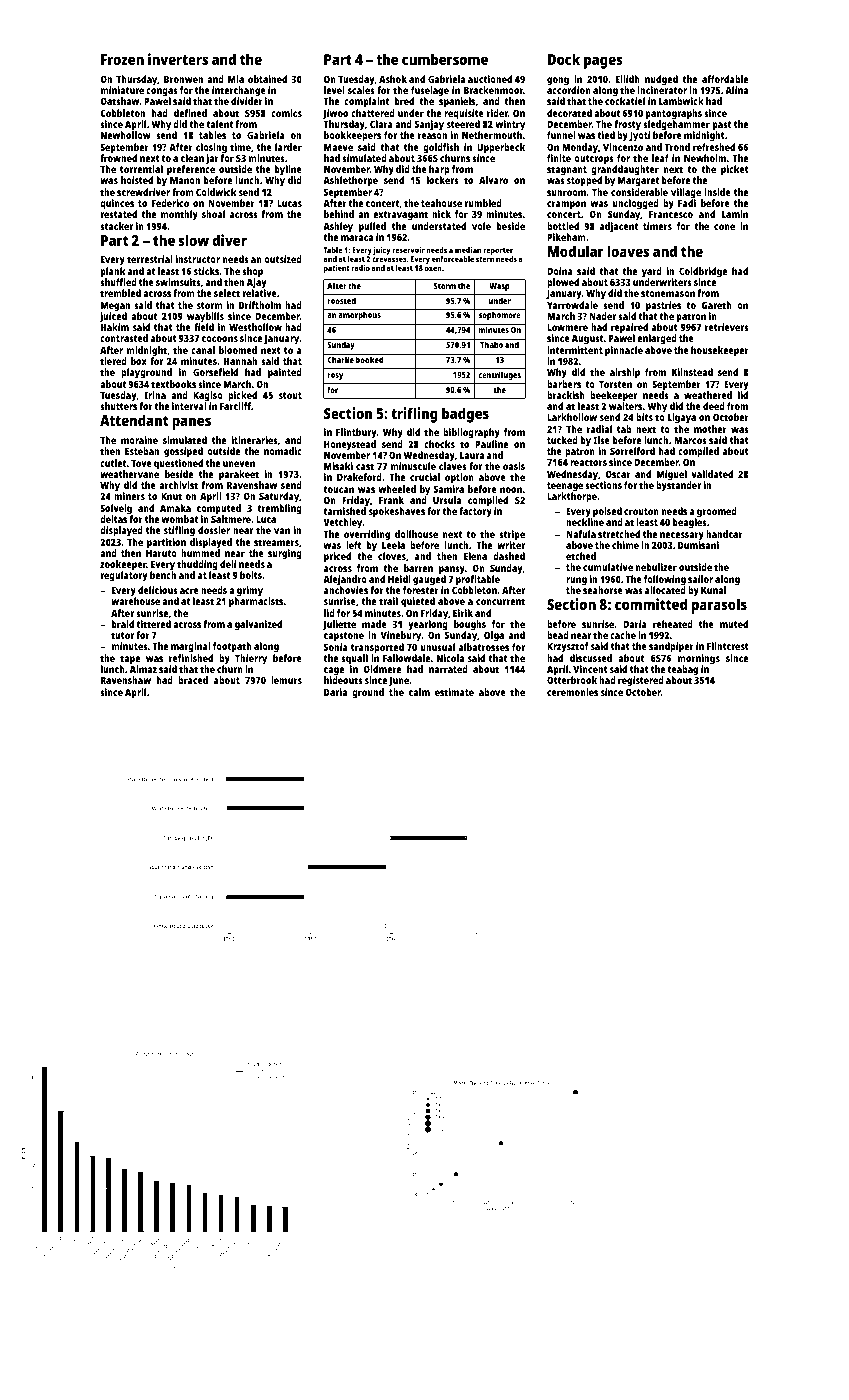 The height and width of the screenshot is (1400, 849). What do you see at coordinates (727, 327) in the screenshot?
I see `retrievers` at bounding box center [727, 327].
